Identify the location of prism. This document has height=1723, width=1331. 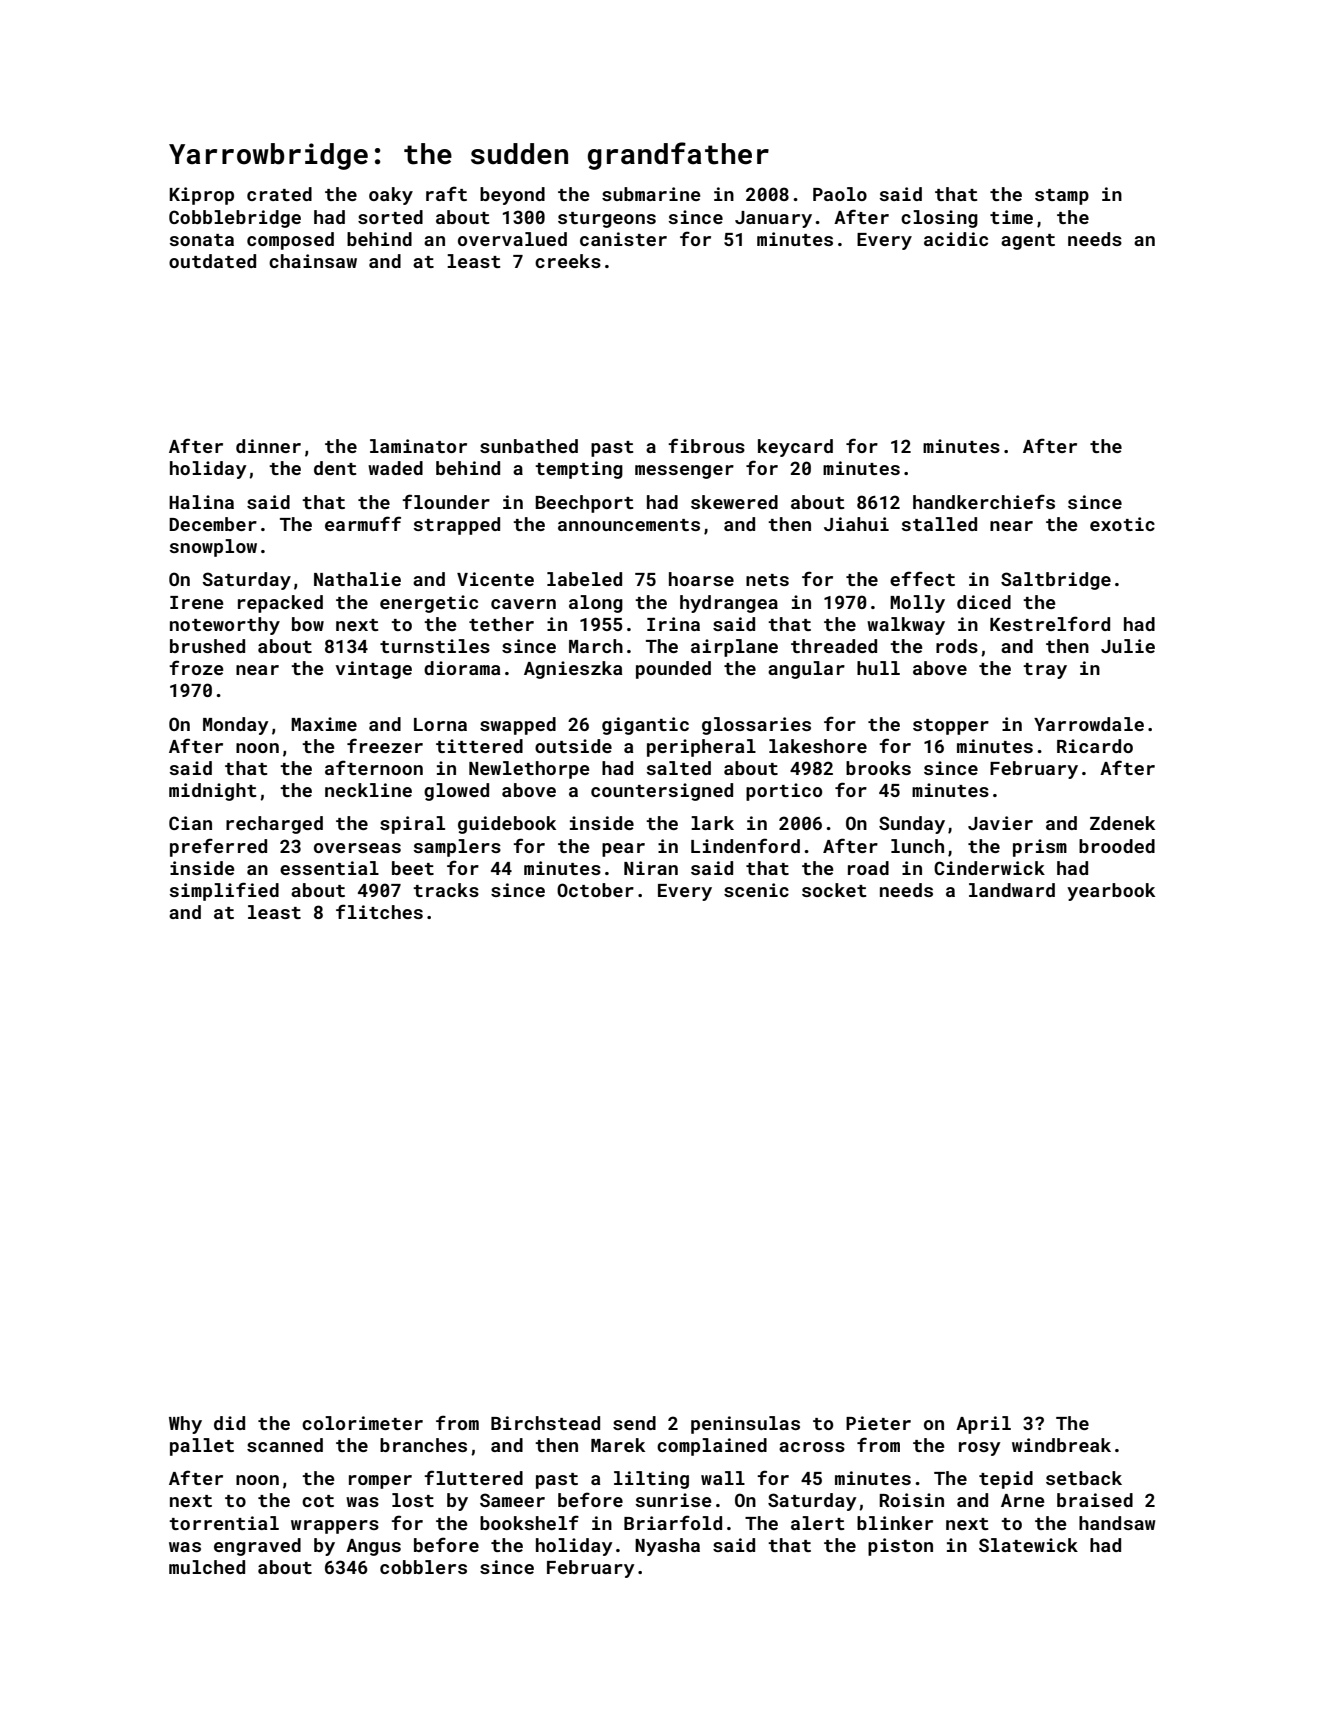
(1040, 848).
